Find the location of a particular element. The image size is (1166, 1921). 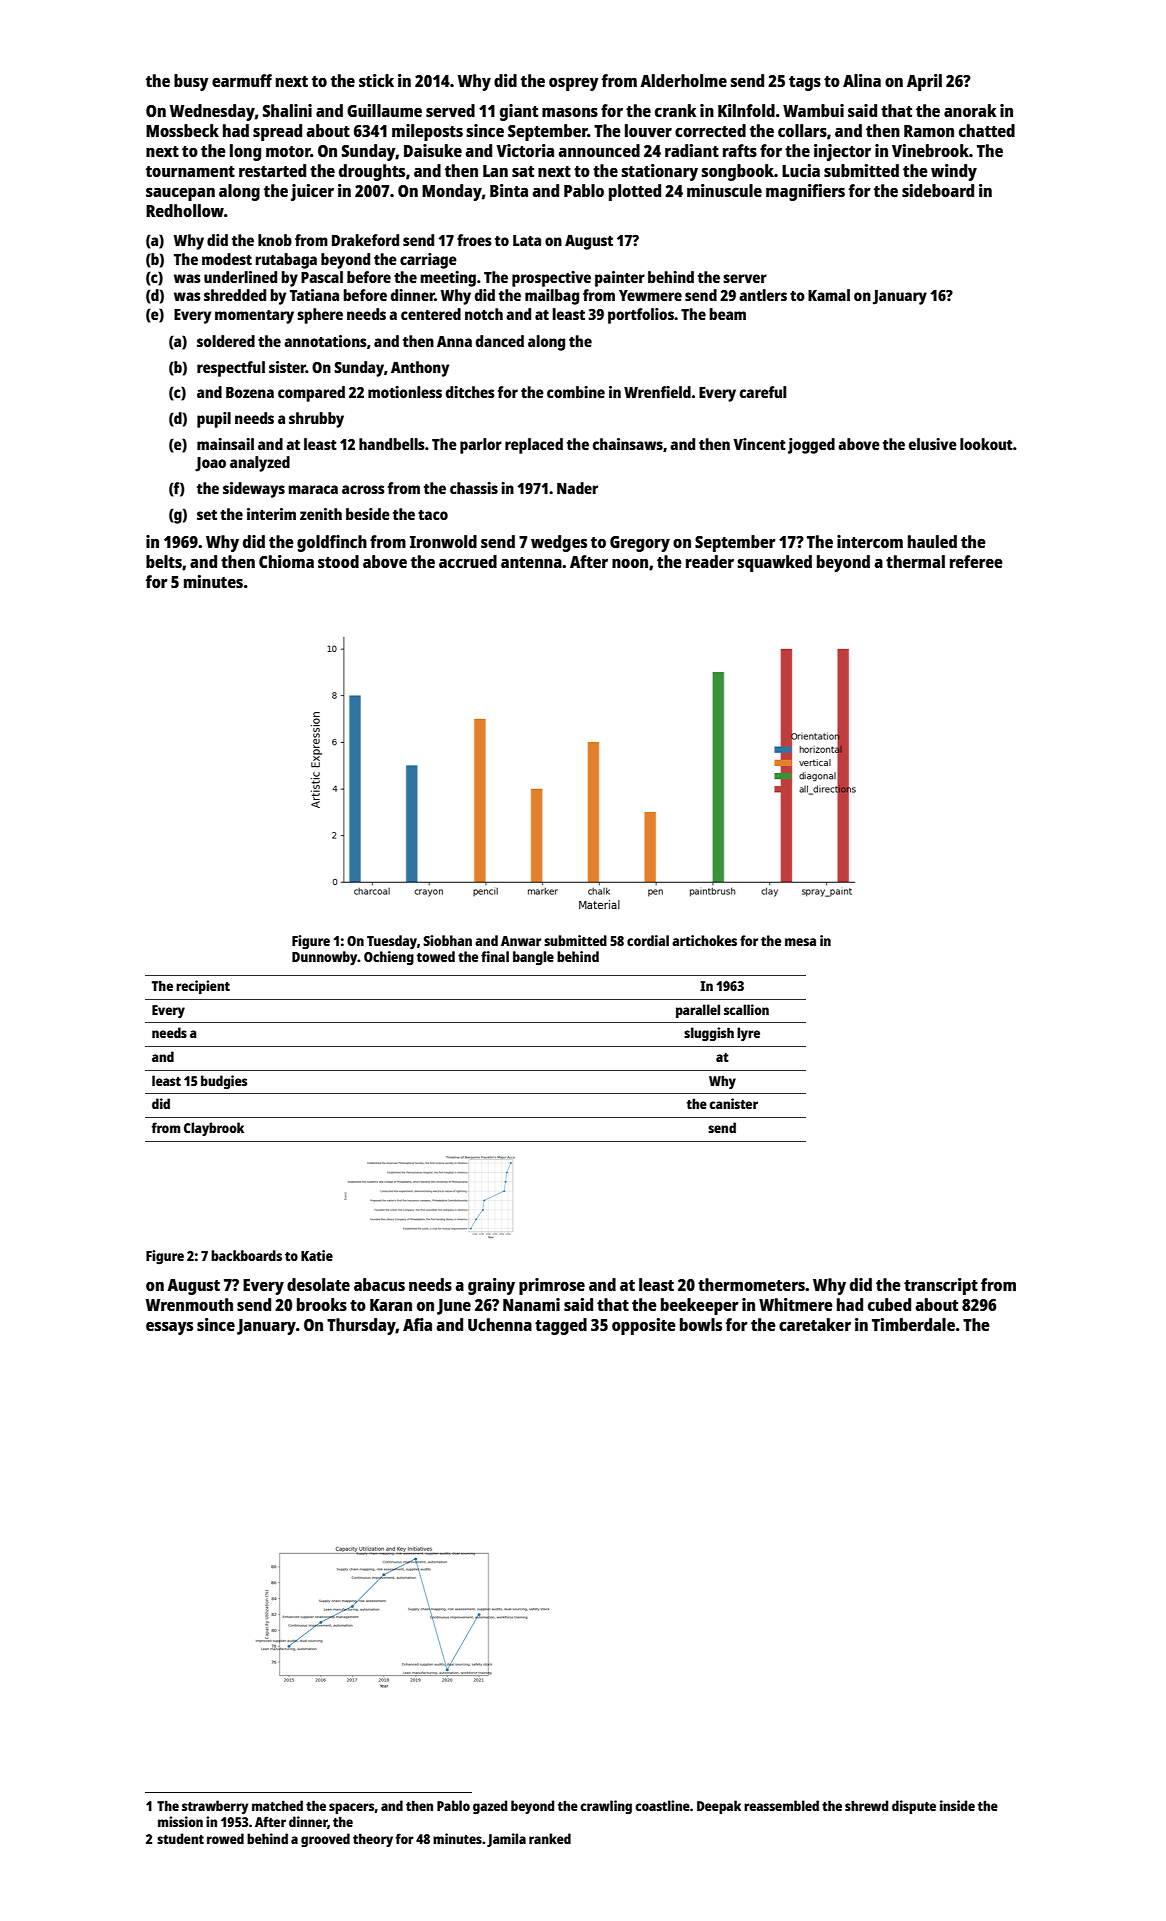

antenna is located at coordinates (531, 562).
